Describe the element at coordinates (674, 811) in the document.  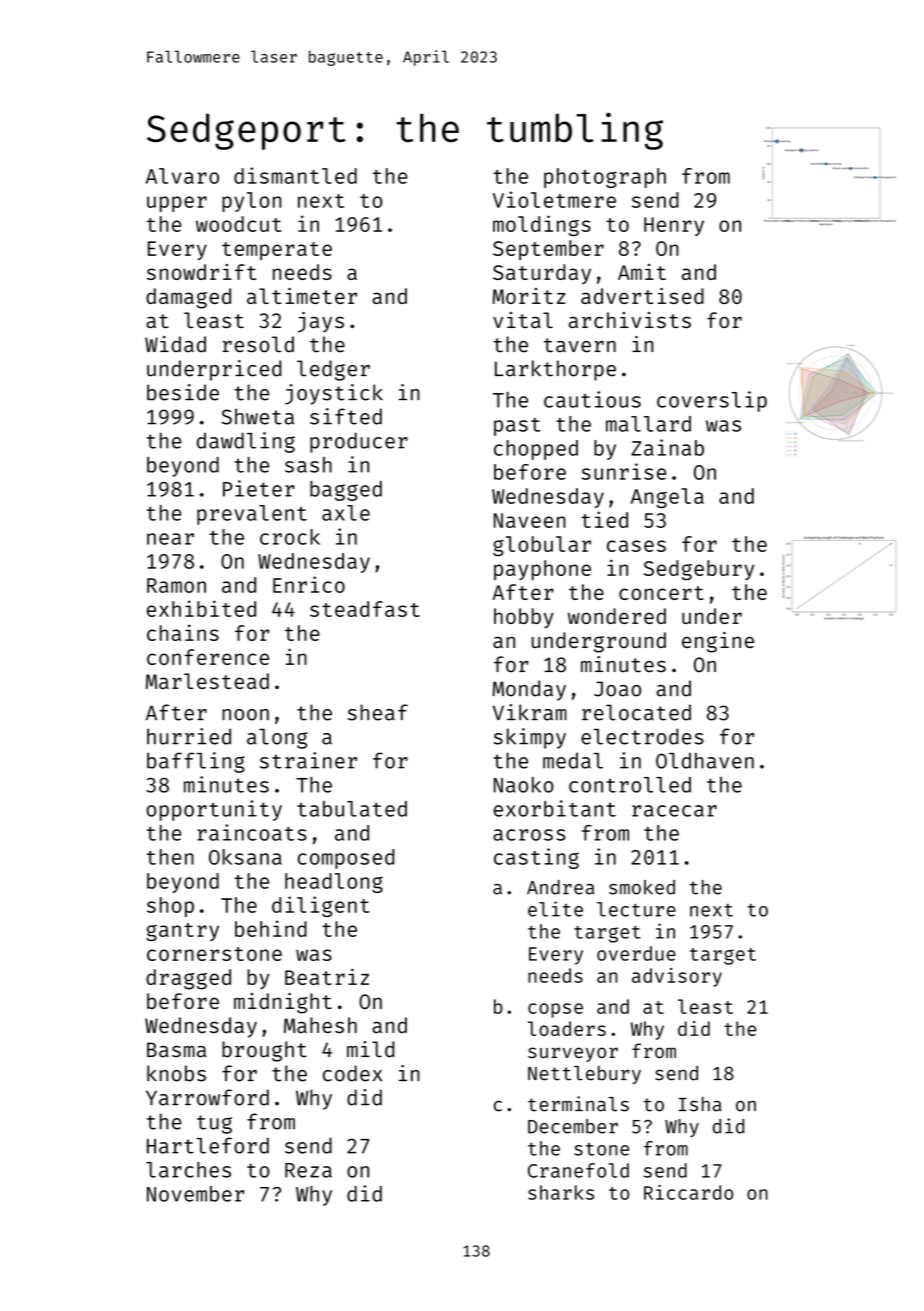
I see `racecar` at that location.
